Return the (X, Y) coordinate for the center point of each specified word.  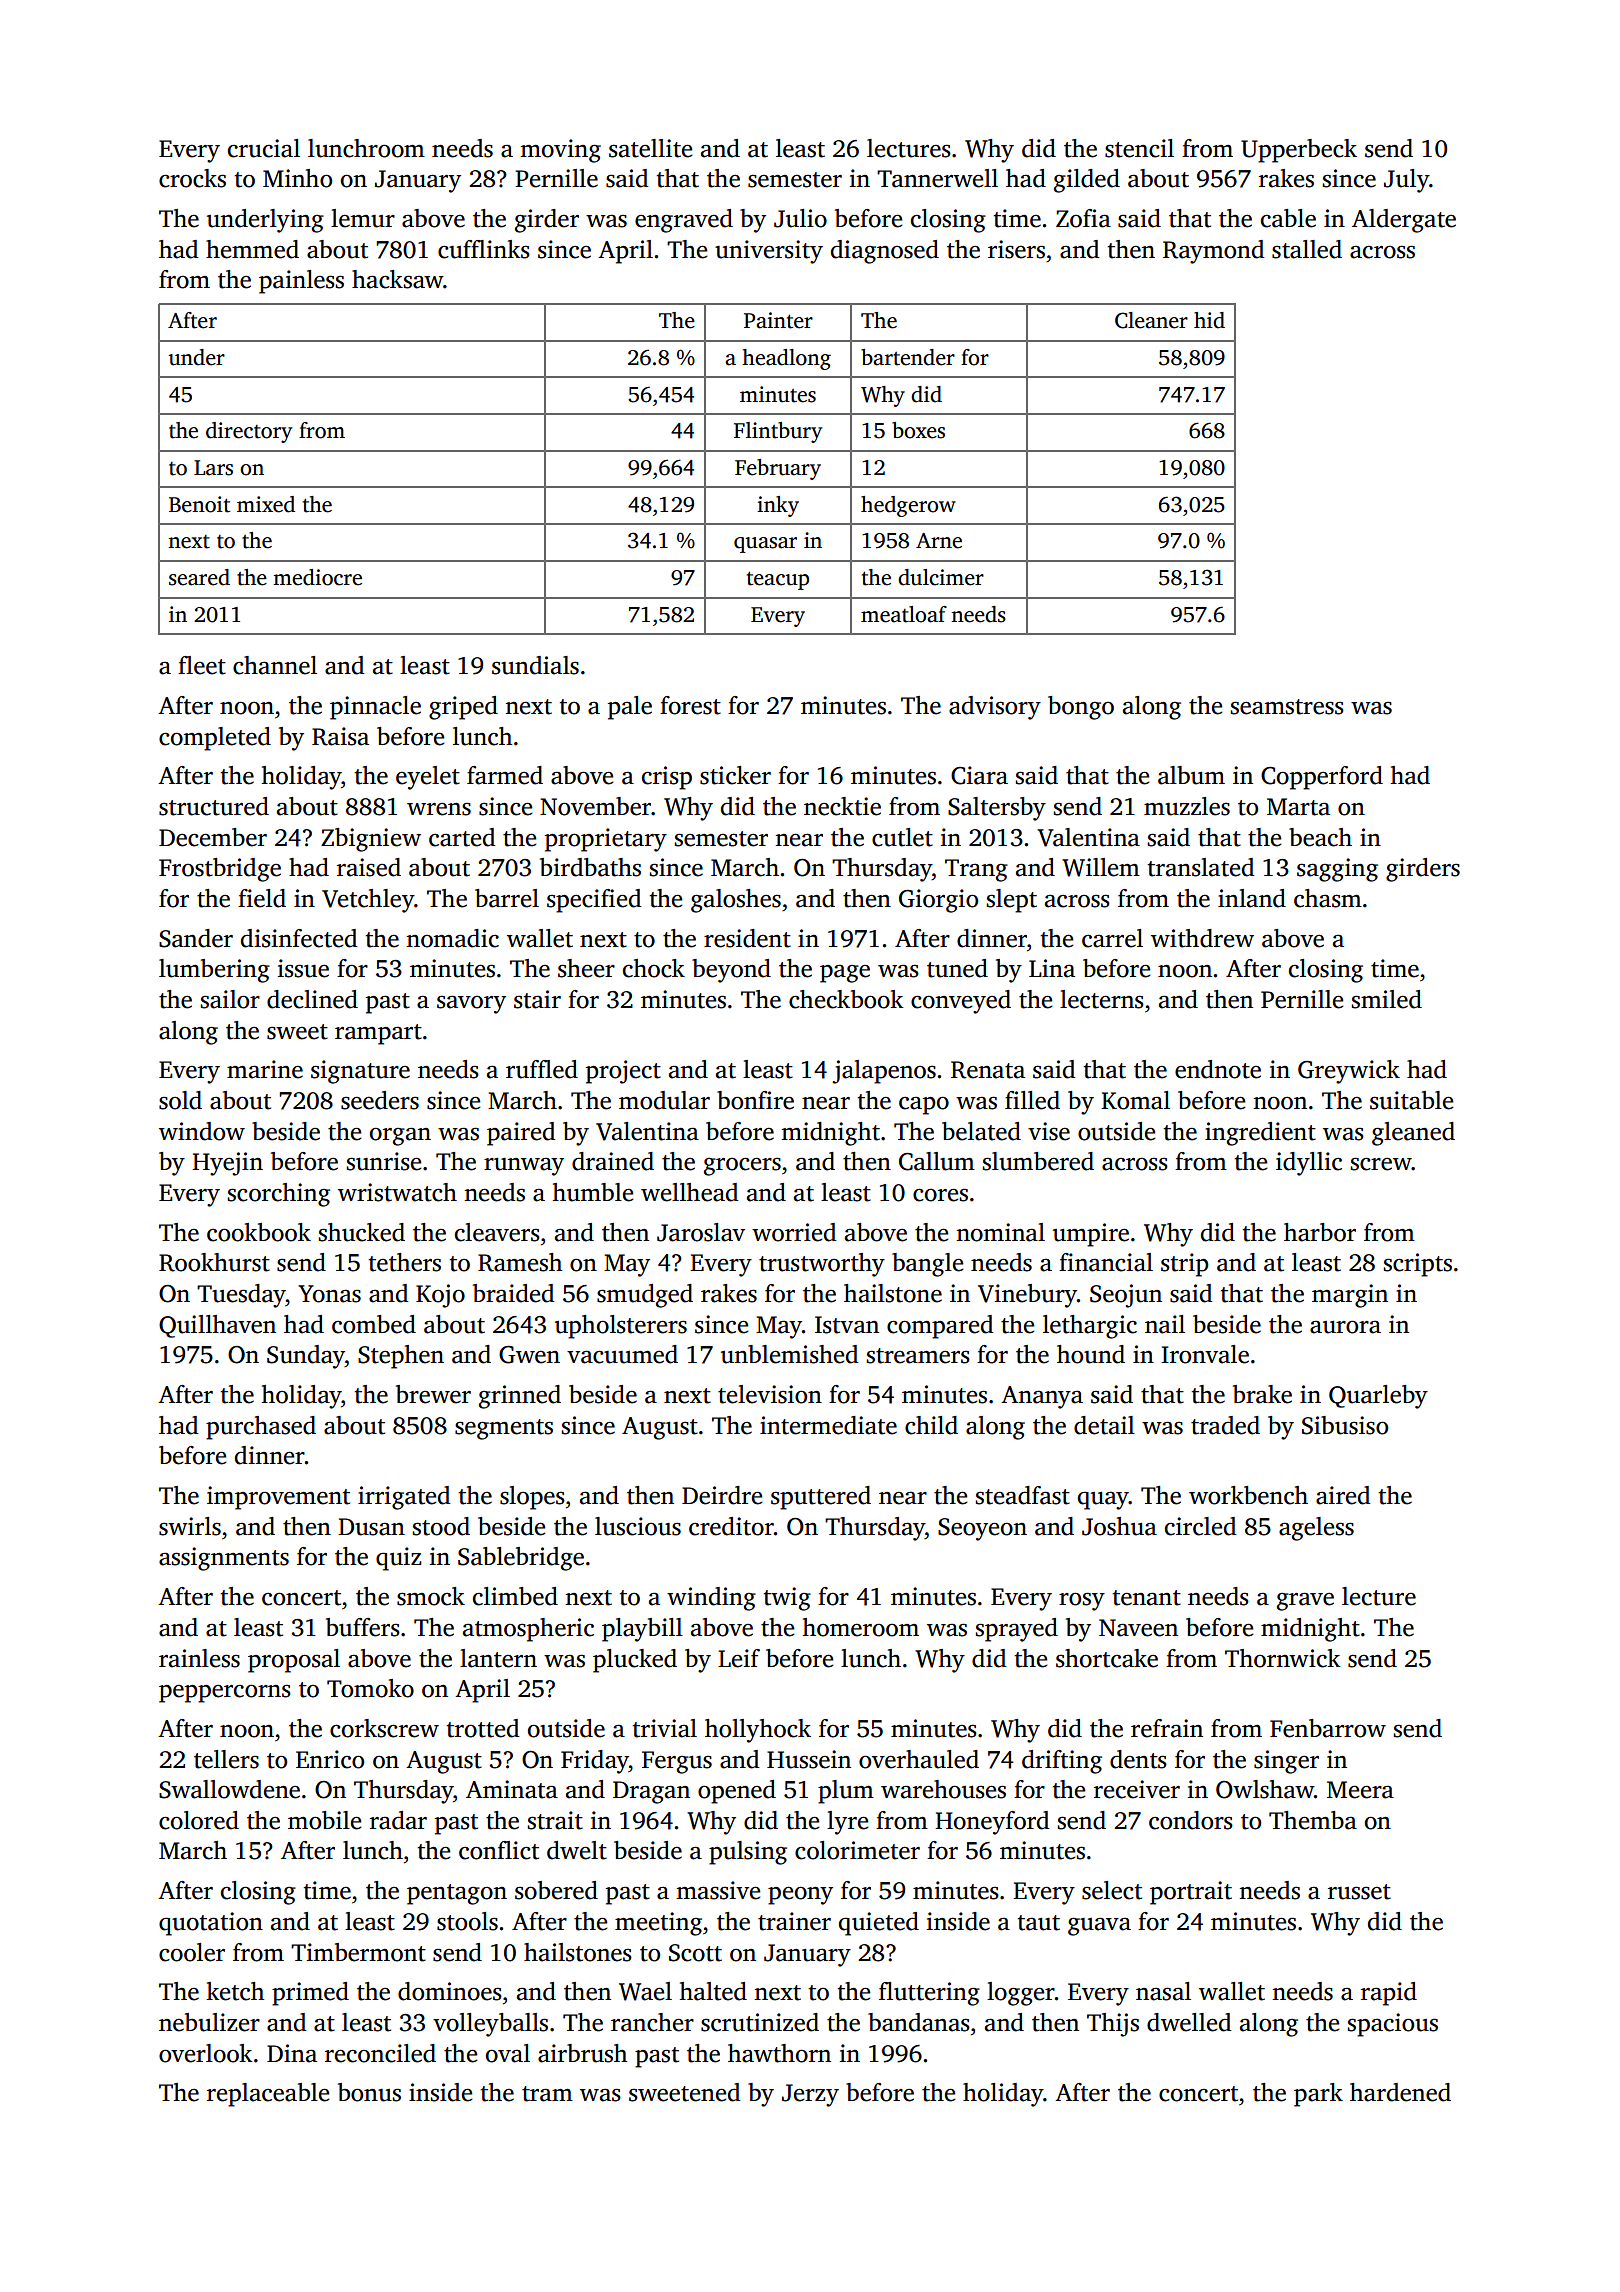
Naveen (1138, 1628)
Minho (297, 178)
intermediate (828, 1425)
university (769, 252)
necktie (842, 806)
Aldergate (1404, 221)
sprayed (1017, 1630)
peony (800, 1895)
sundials (535, 665)
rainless (199, 1658)
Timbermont (358, 1952)
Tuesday (241, 1296)
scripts (1418, 1265)
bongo (1081, 708)
